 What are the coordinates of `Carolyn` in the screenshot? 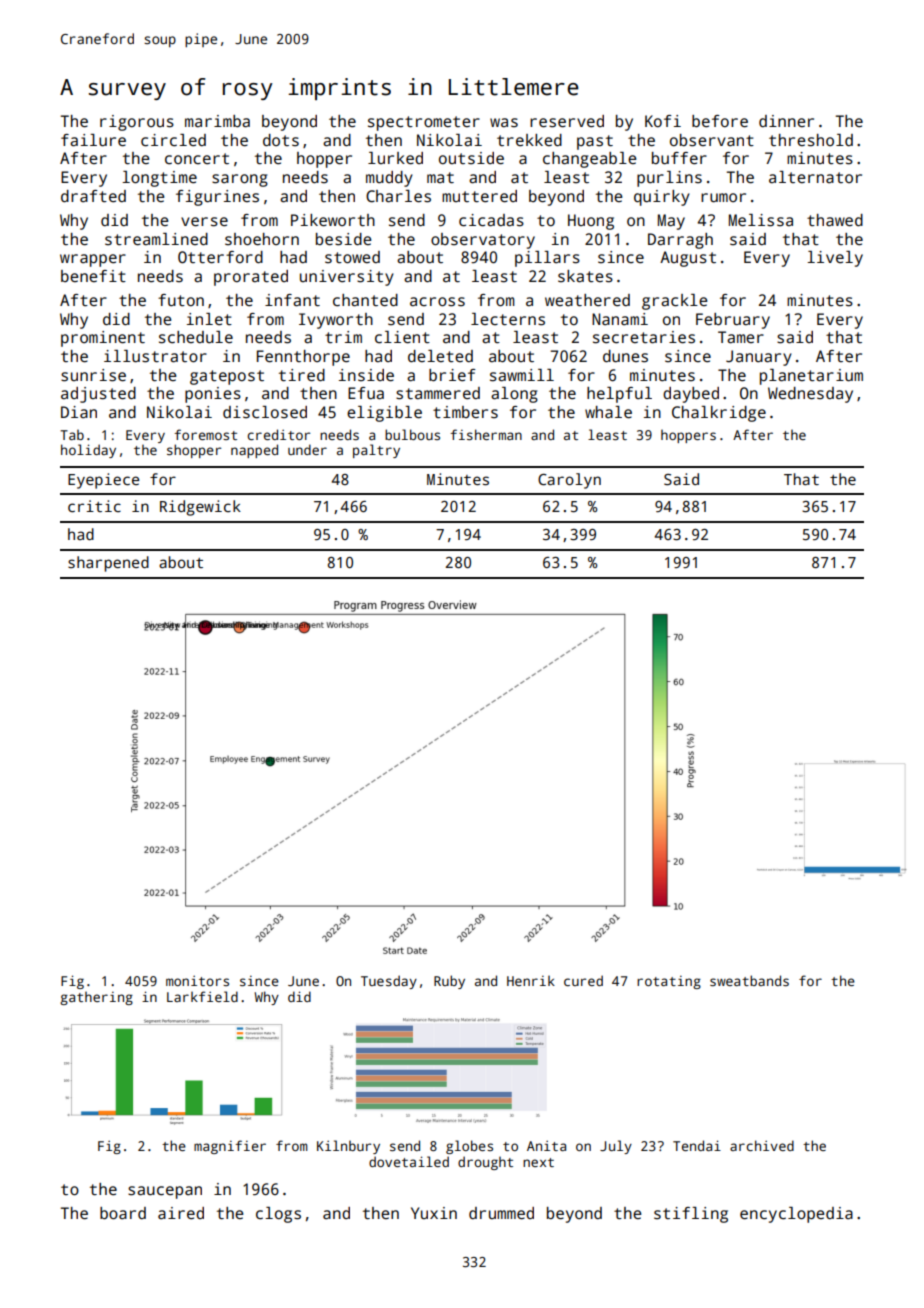 It's located at (569, 481).
